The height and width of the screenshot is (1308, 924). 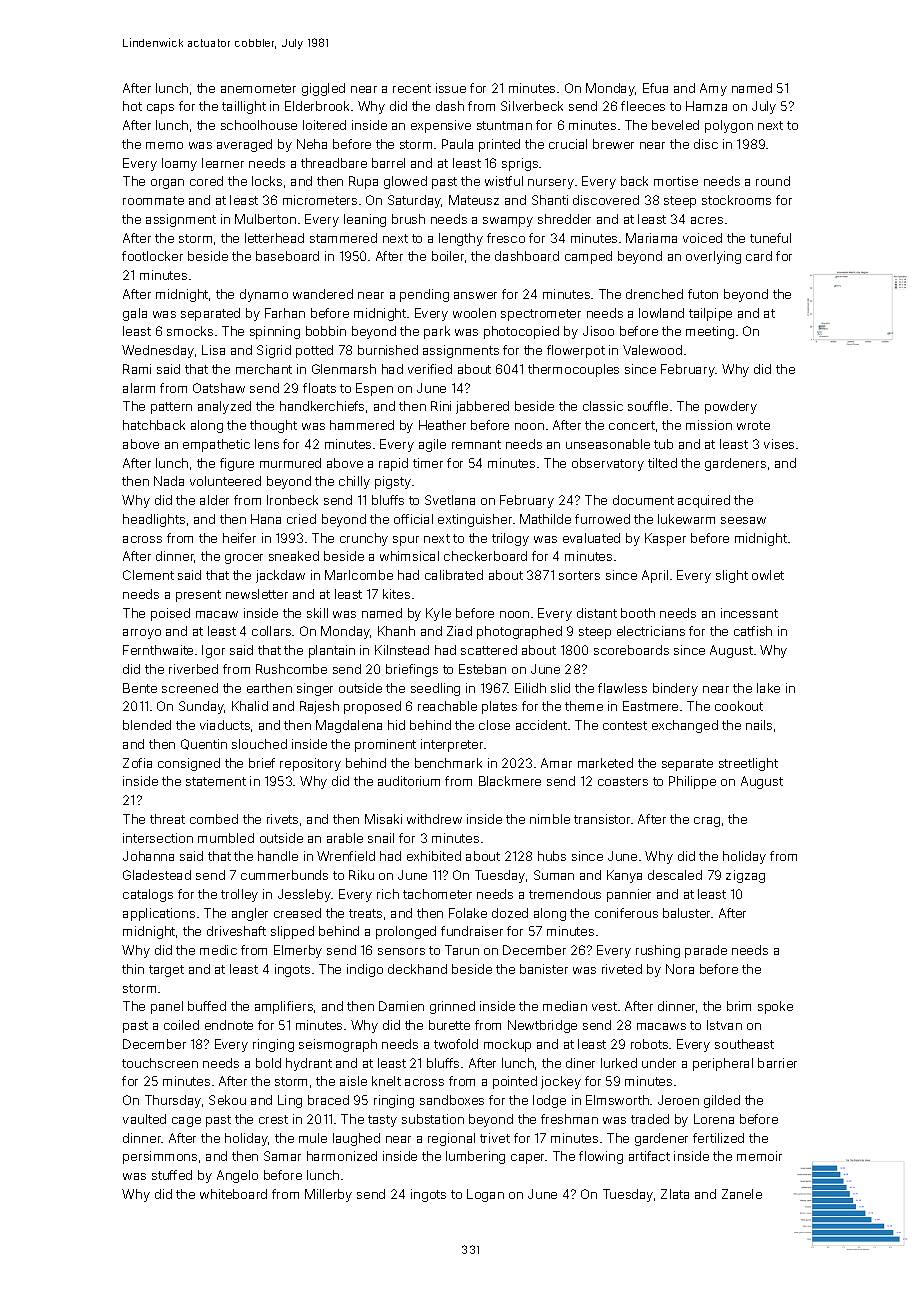 I want to click on caps, so click(x=160, y=109).
